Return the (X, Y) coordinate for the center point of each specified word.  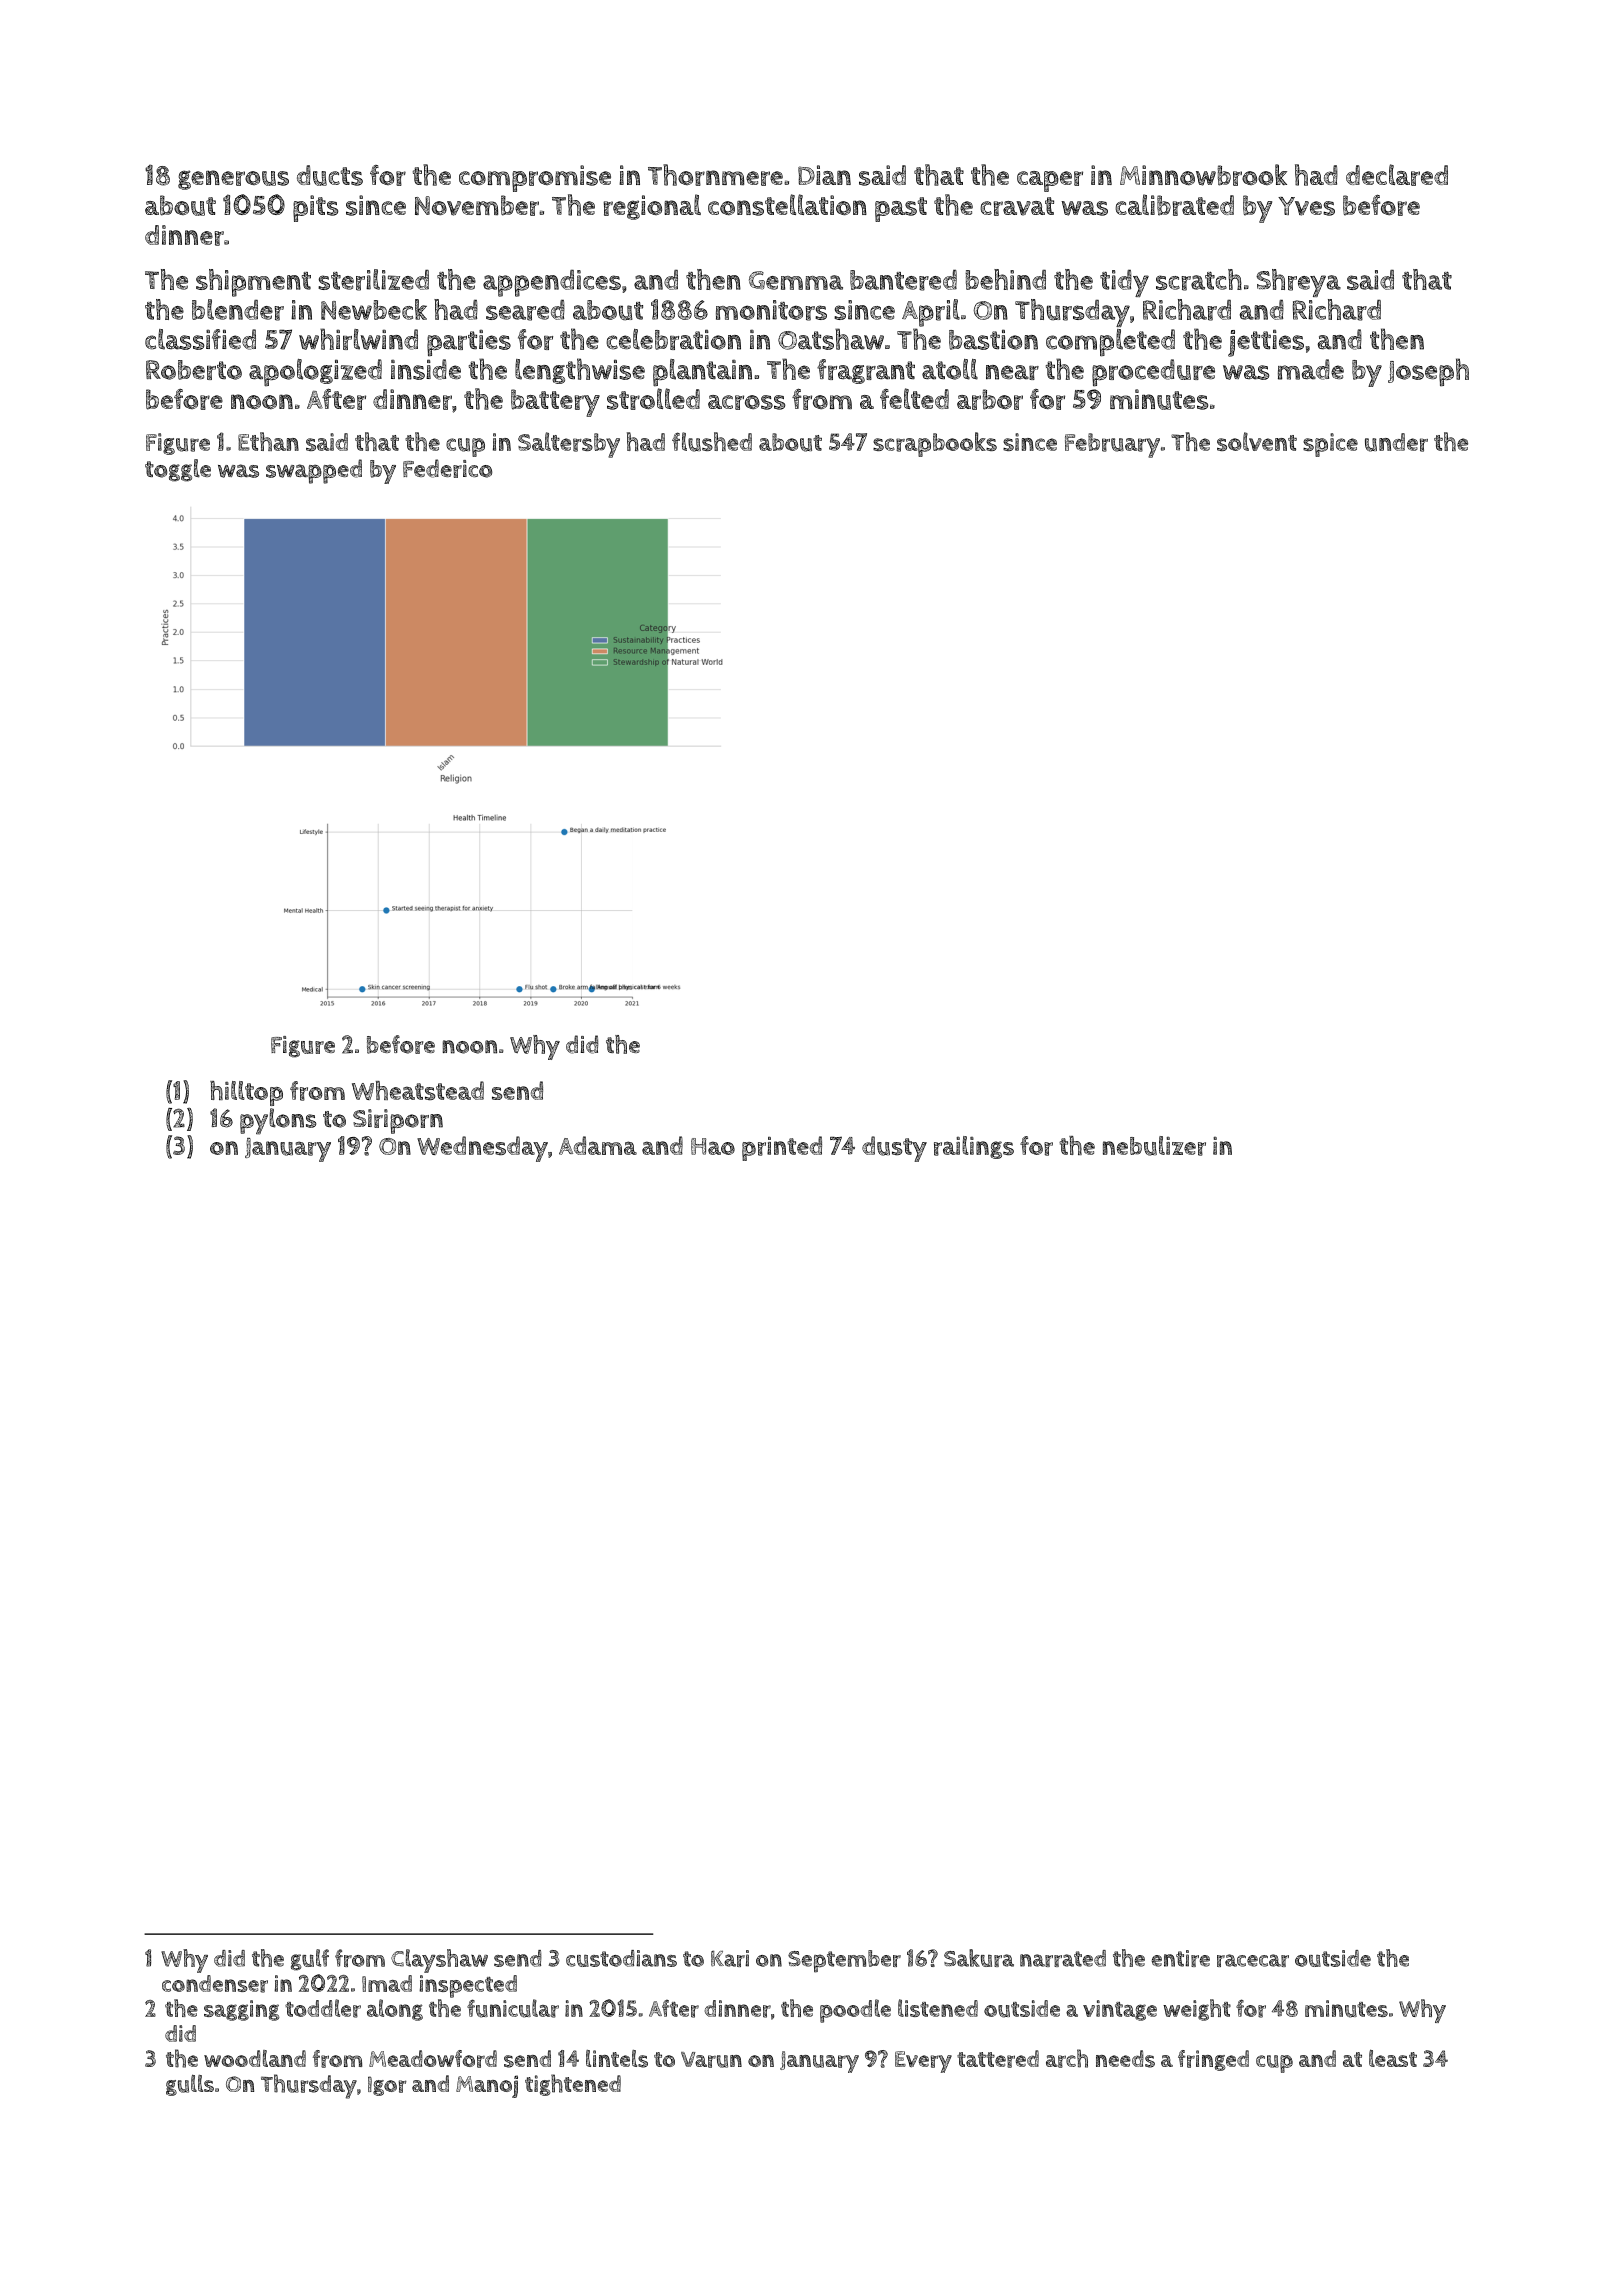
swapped (314, 471)
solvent (1257, 441)
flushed (712, 442)
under (1396, 442)
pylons (278, 1121)
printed (782, 1148)
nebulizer (1154, 1146)
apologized (315, 373)
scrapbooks (935, 444)
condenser (215, 1984)
